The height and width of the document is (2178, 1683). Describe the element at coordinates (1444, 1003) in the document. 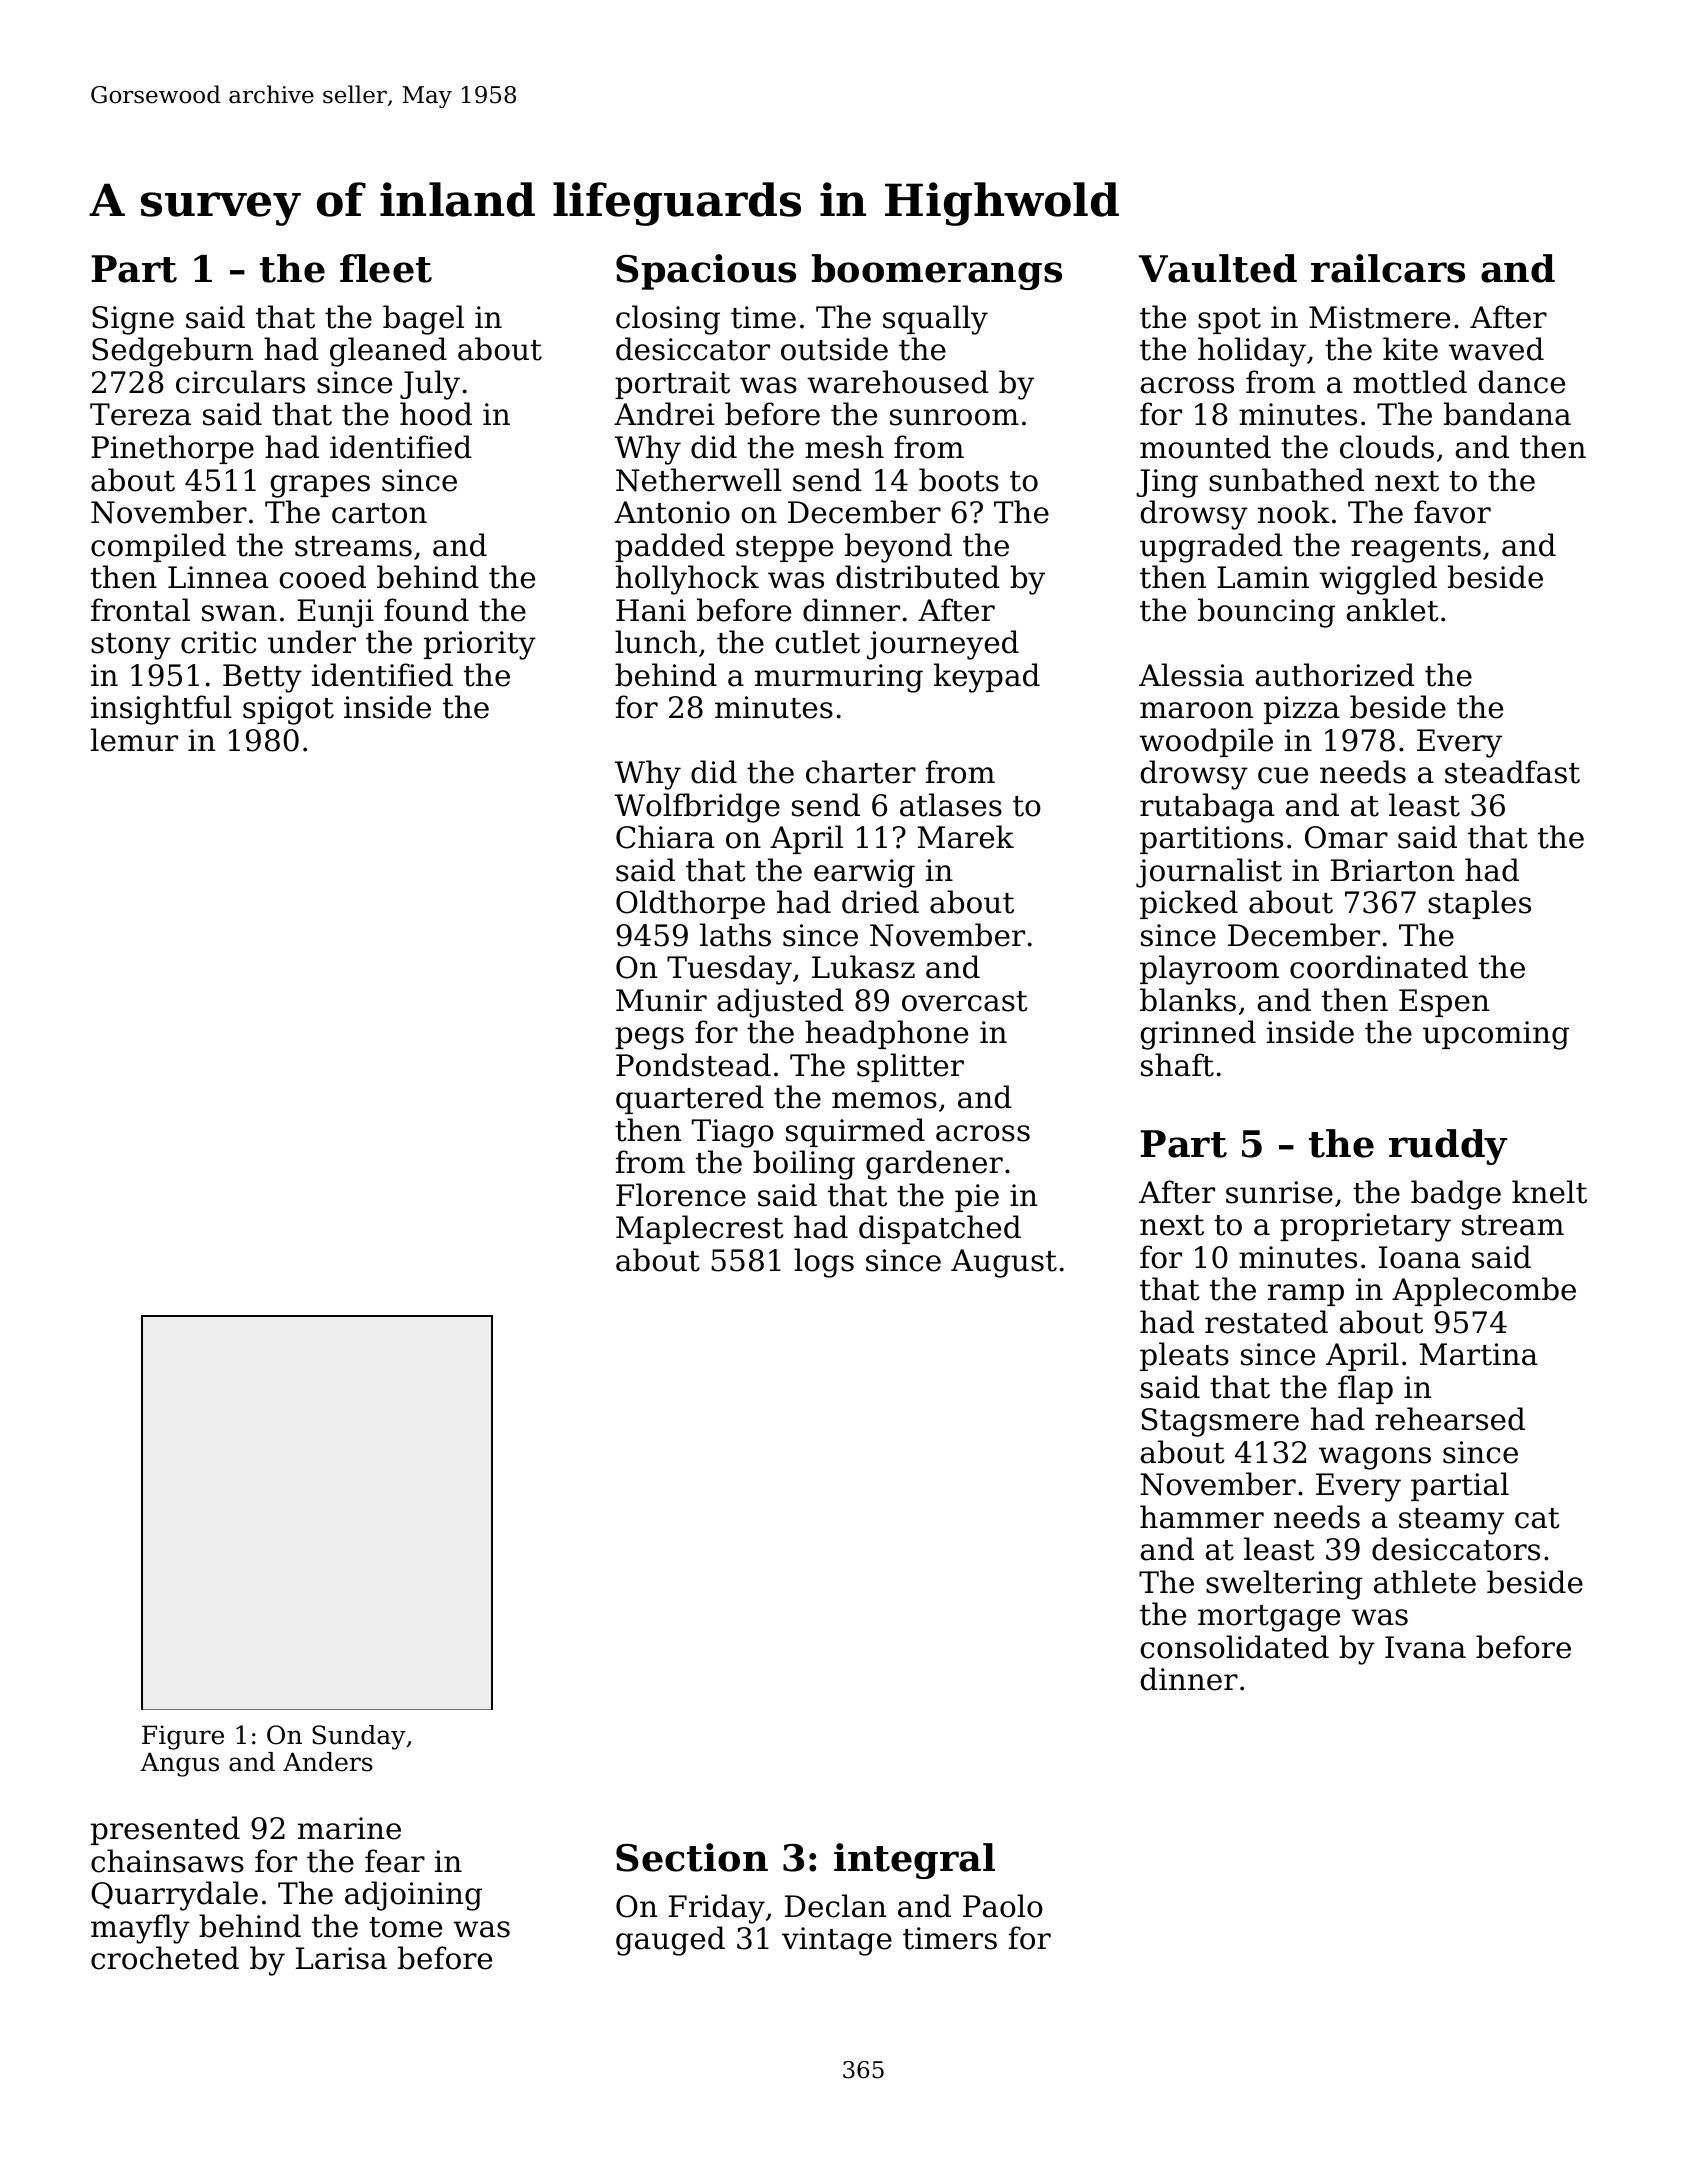

I see `Espen` at that location.
